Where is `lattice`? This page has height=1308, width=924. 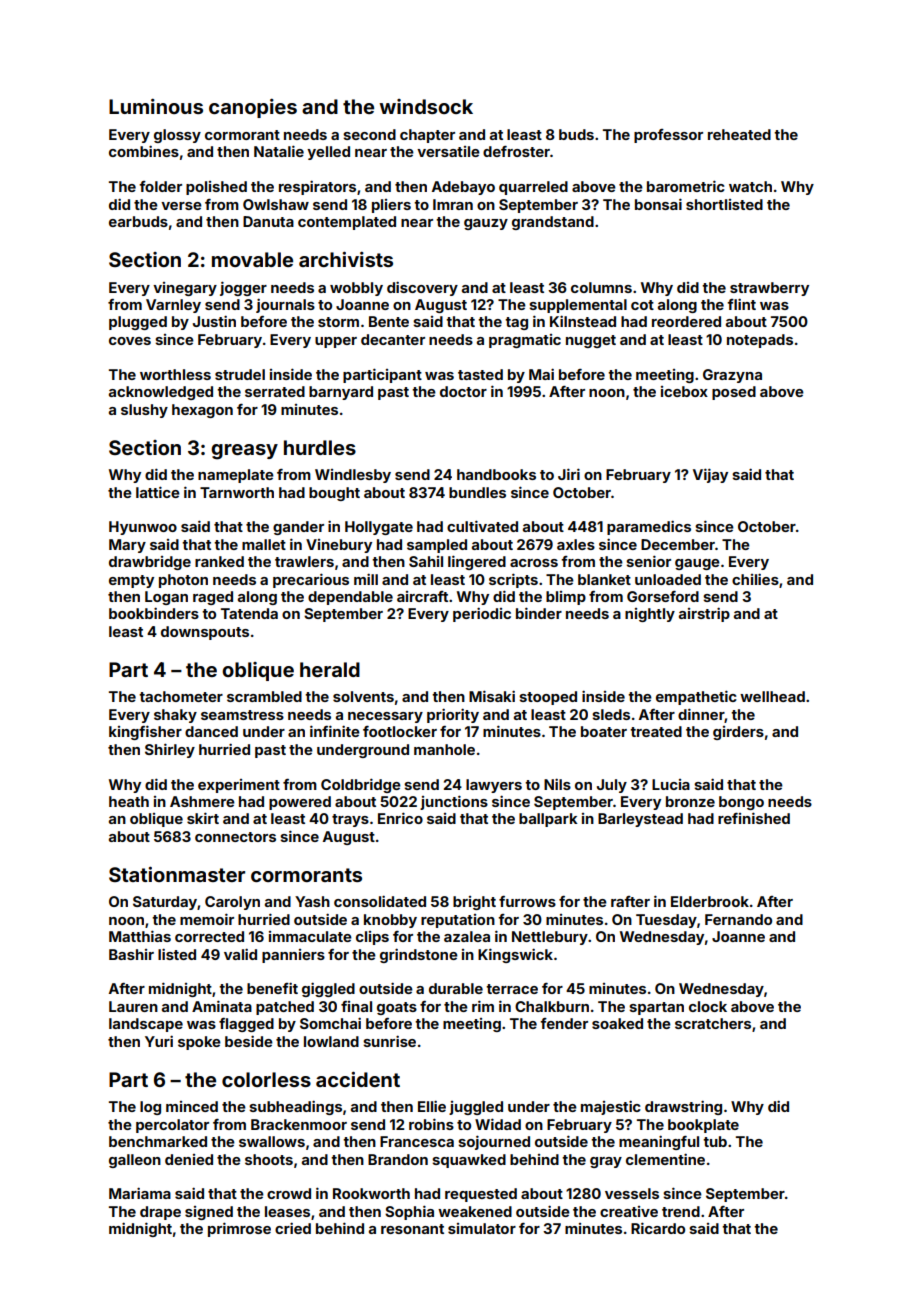 lattice is located at coordinates (158, 492).
